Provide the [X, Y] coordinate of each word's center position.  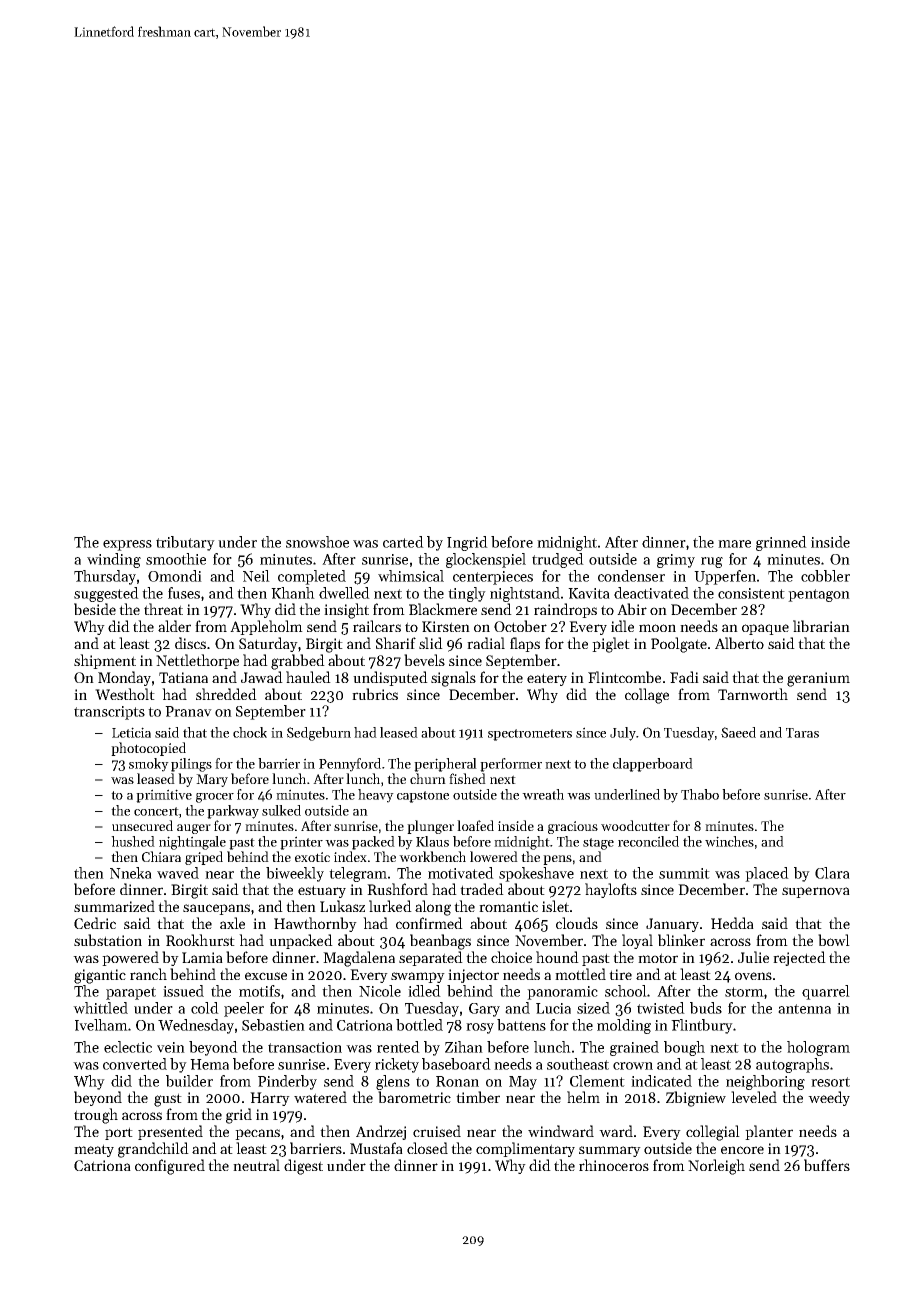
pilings [191, 765]
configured [170, 1167]
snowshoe [317, 542]
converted [135, 1064]
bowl [834, 940]
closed [427, 1148]
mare [734, 544]
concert [156, 811]
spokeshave [536, 874]
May [523, 1083]
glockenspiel [486, 560]
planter [769, 1132]
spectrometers [530, 735]
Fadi [684, 677]
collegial [713, 1133]
